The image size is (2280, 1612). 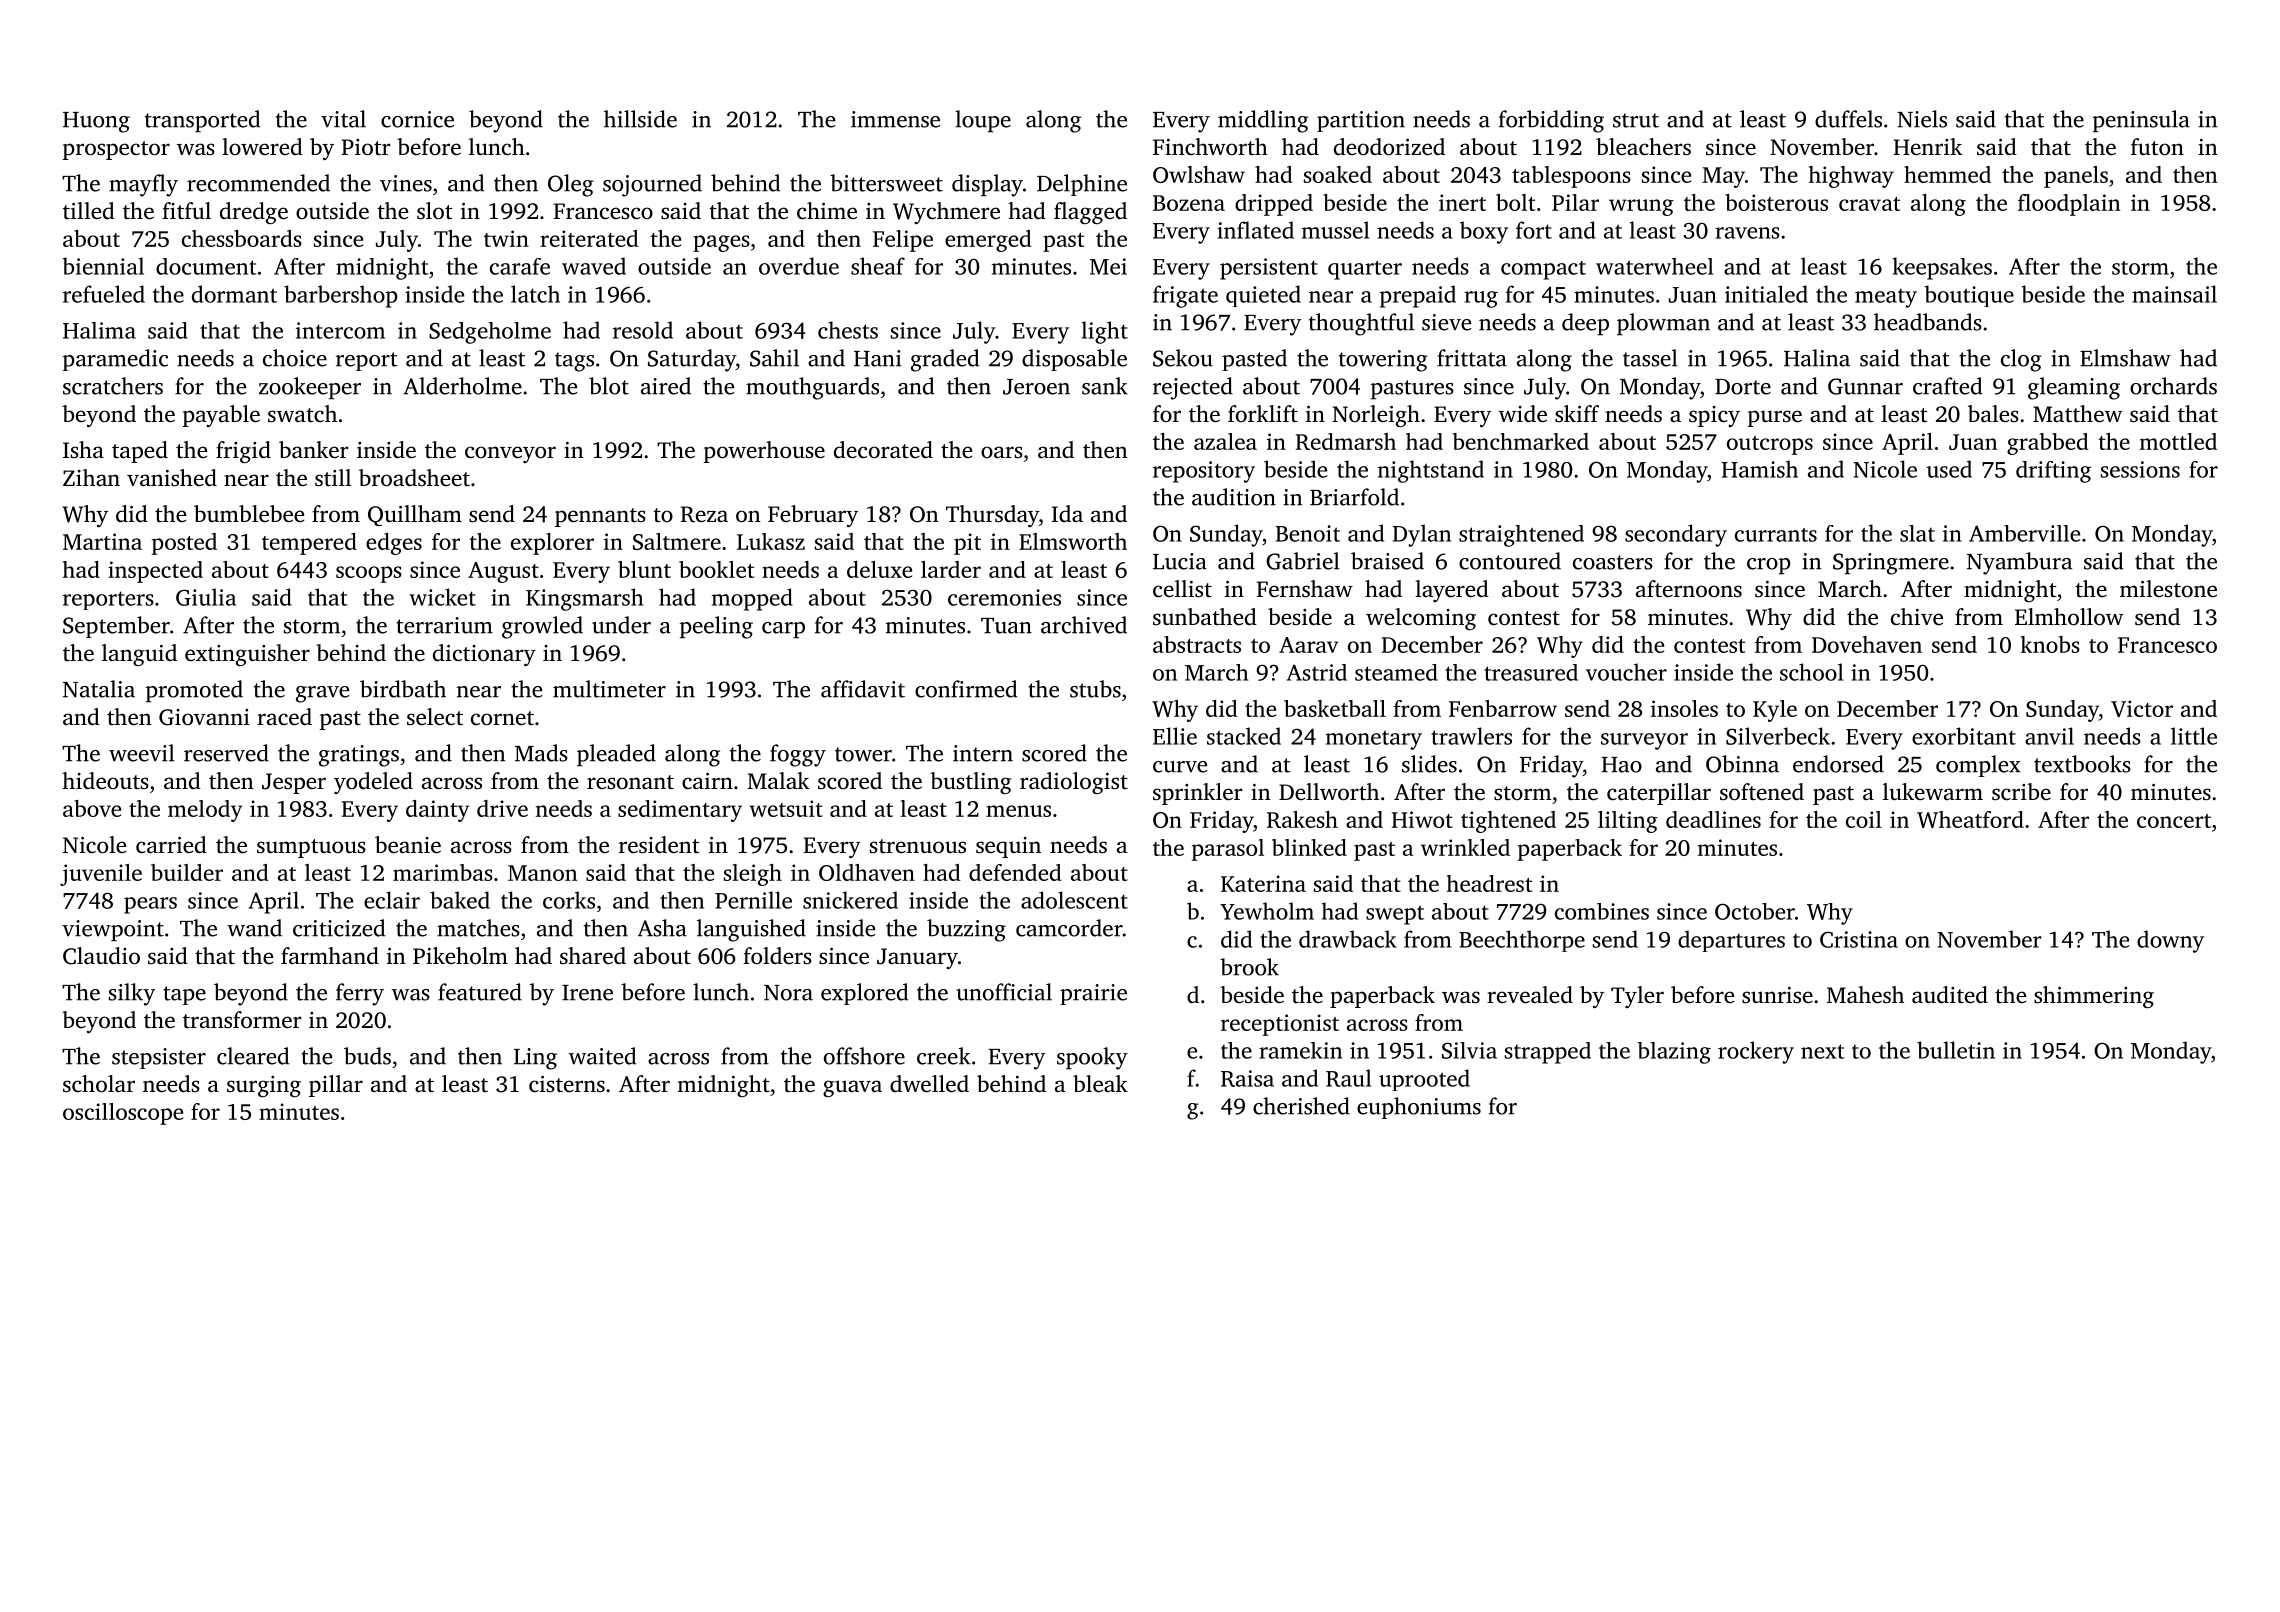 What do you see at coordinates (247, 655) in the screenshot?
I see `extinguisher` at bounding box center [247, 655].
